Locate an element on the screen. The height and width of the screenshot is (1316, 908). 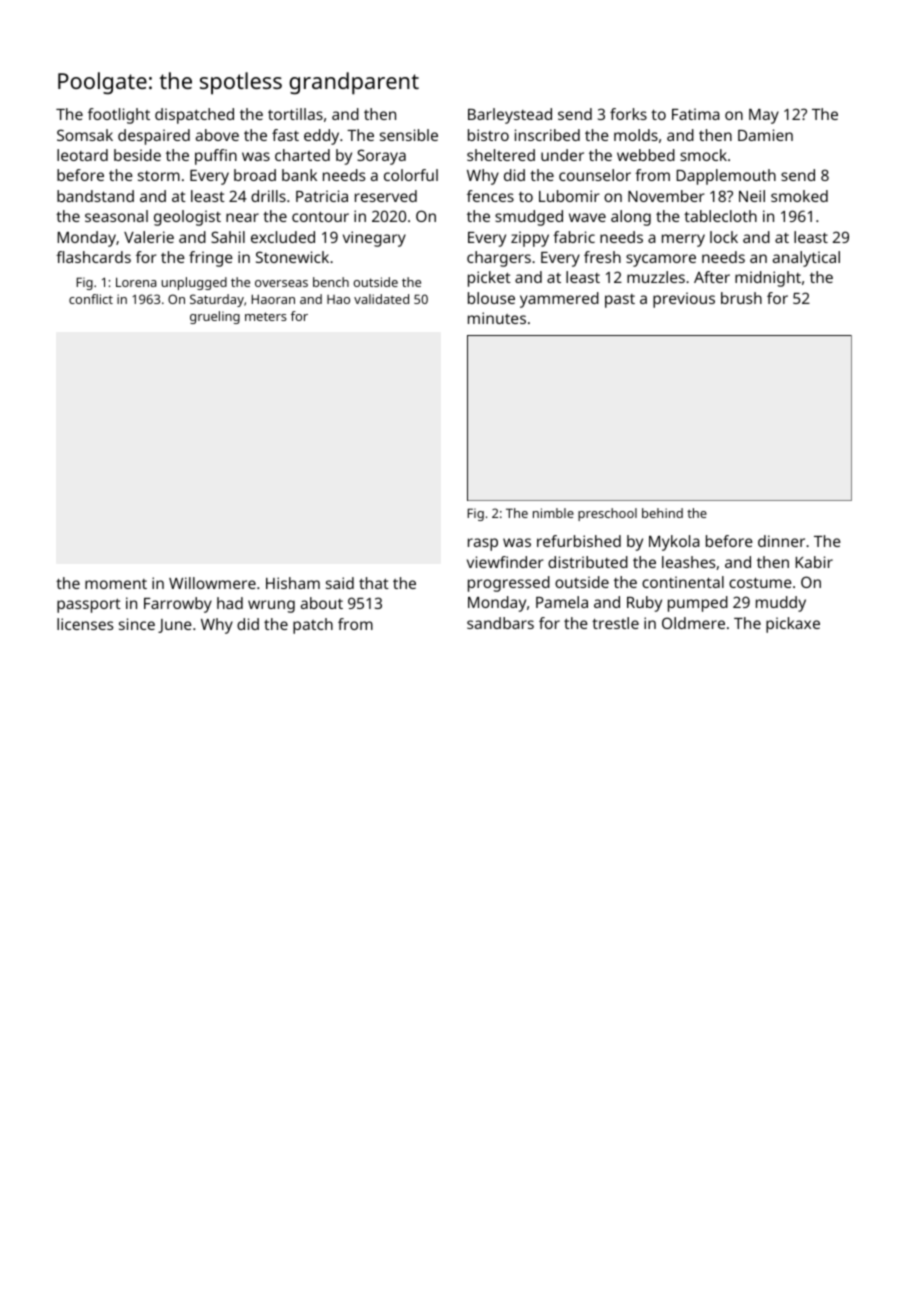
rasp is located at coordinates (483, 544).
